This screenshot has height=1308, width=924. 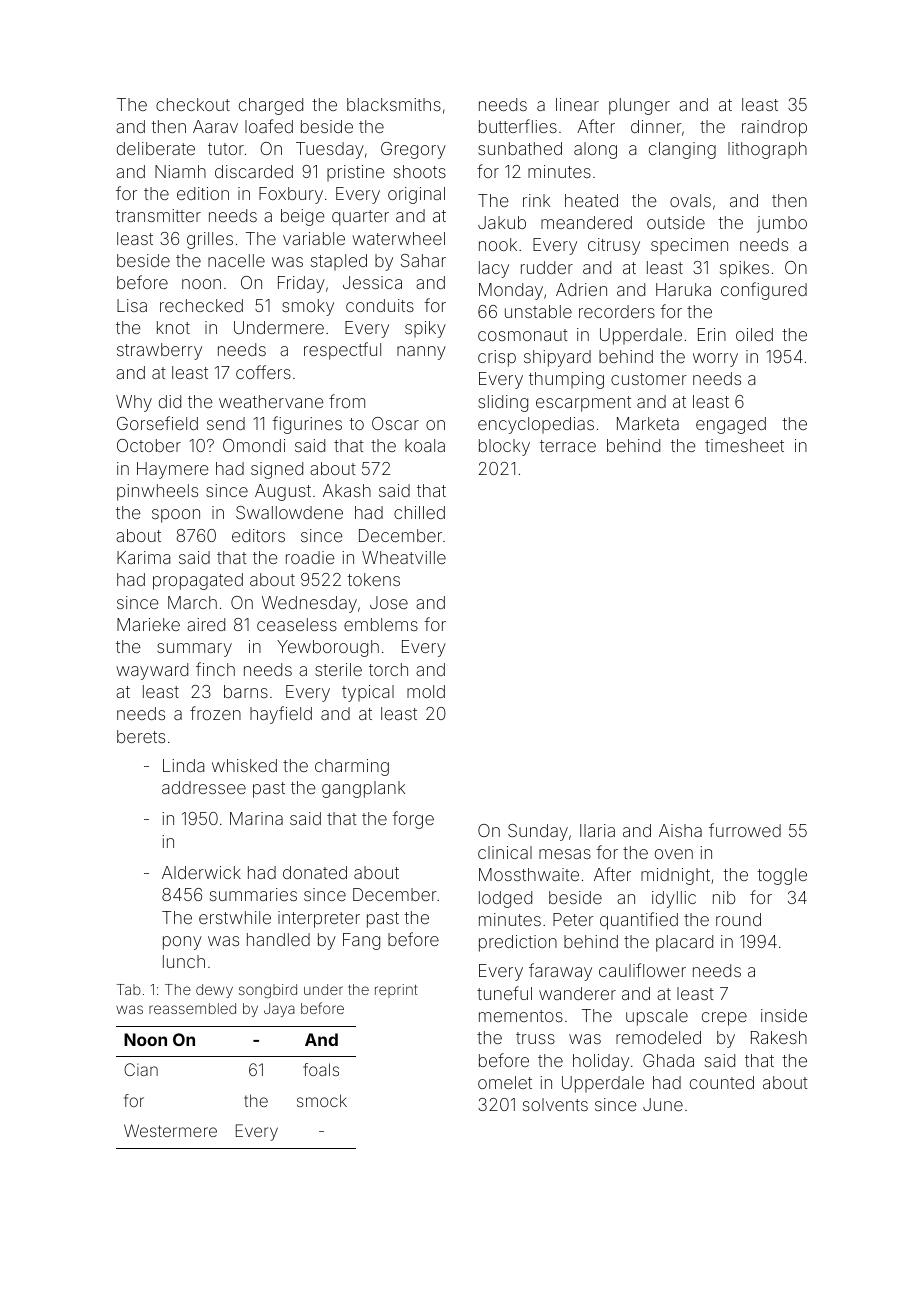 What do you see at coordinates (279, 1010) in the screenshot?
I see `Jaya` at bounding box center [279, 1010].
